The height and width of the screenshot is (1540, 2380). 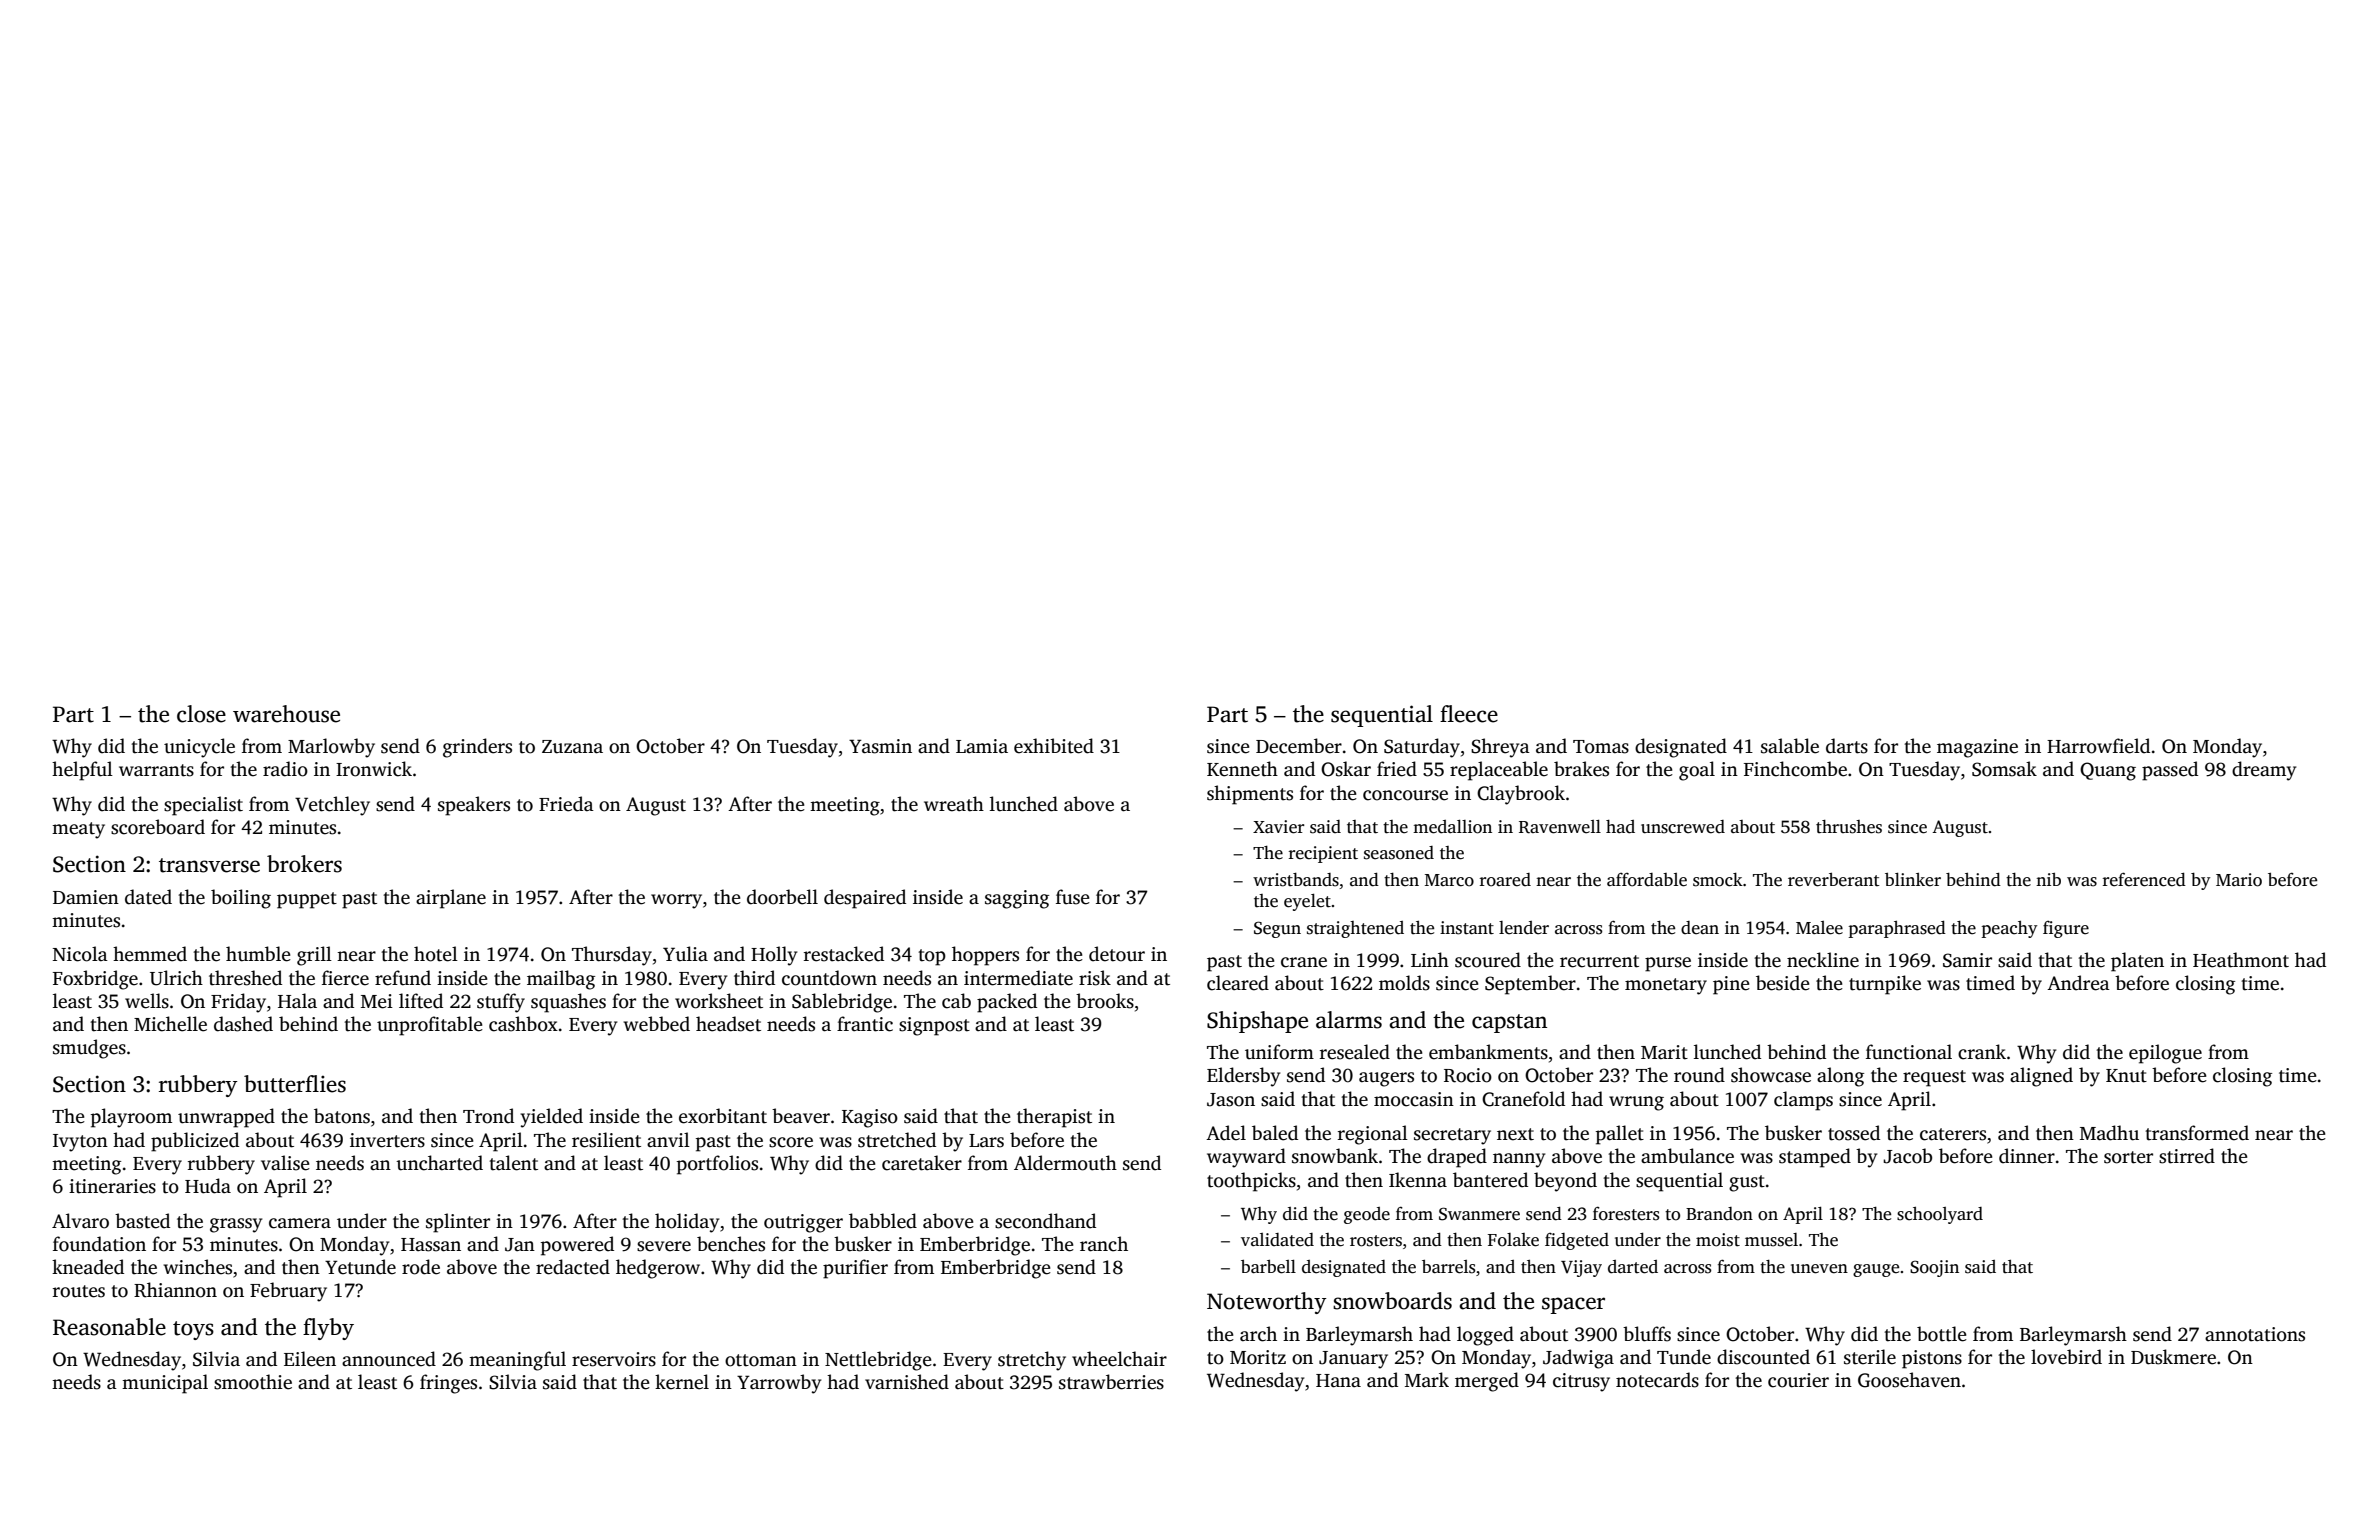 What do you see at coordinates (150, 954) in the screenshot?
I see `hemmed` at bounding box center [150, 954].
